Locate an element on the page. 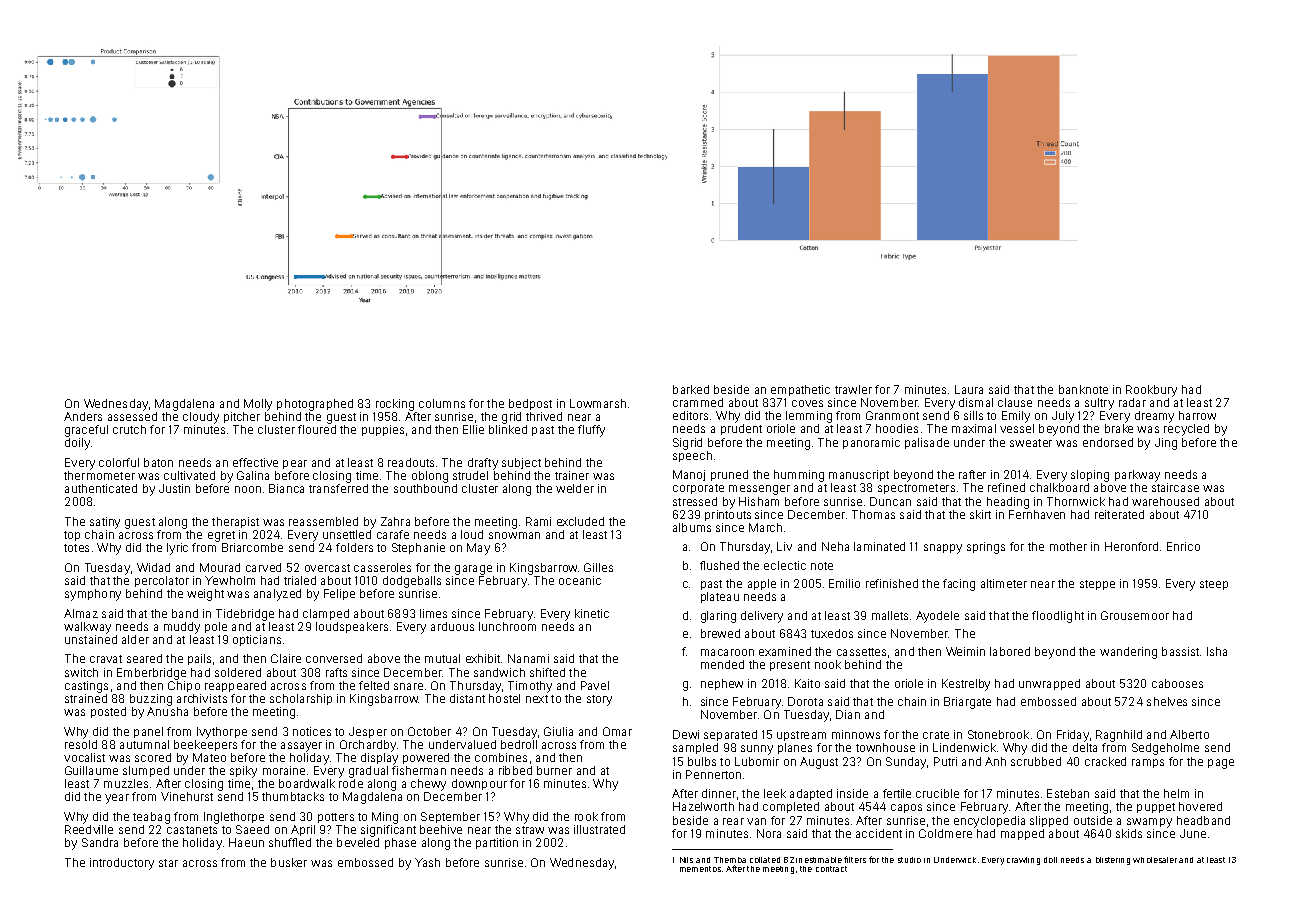  muzzles is located at coordinates (126, 783).
